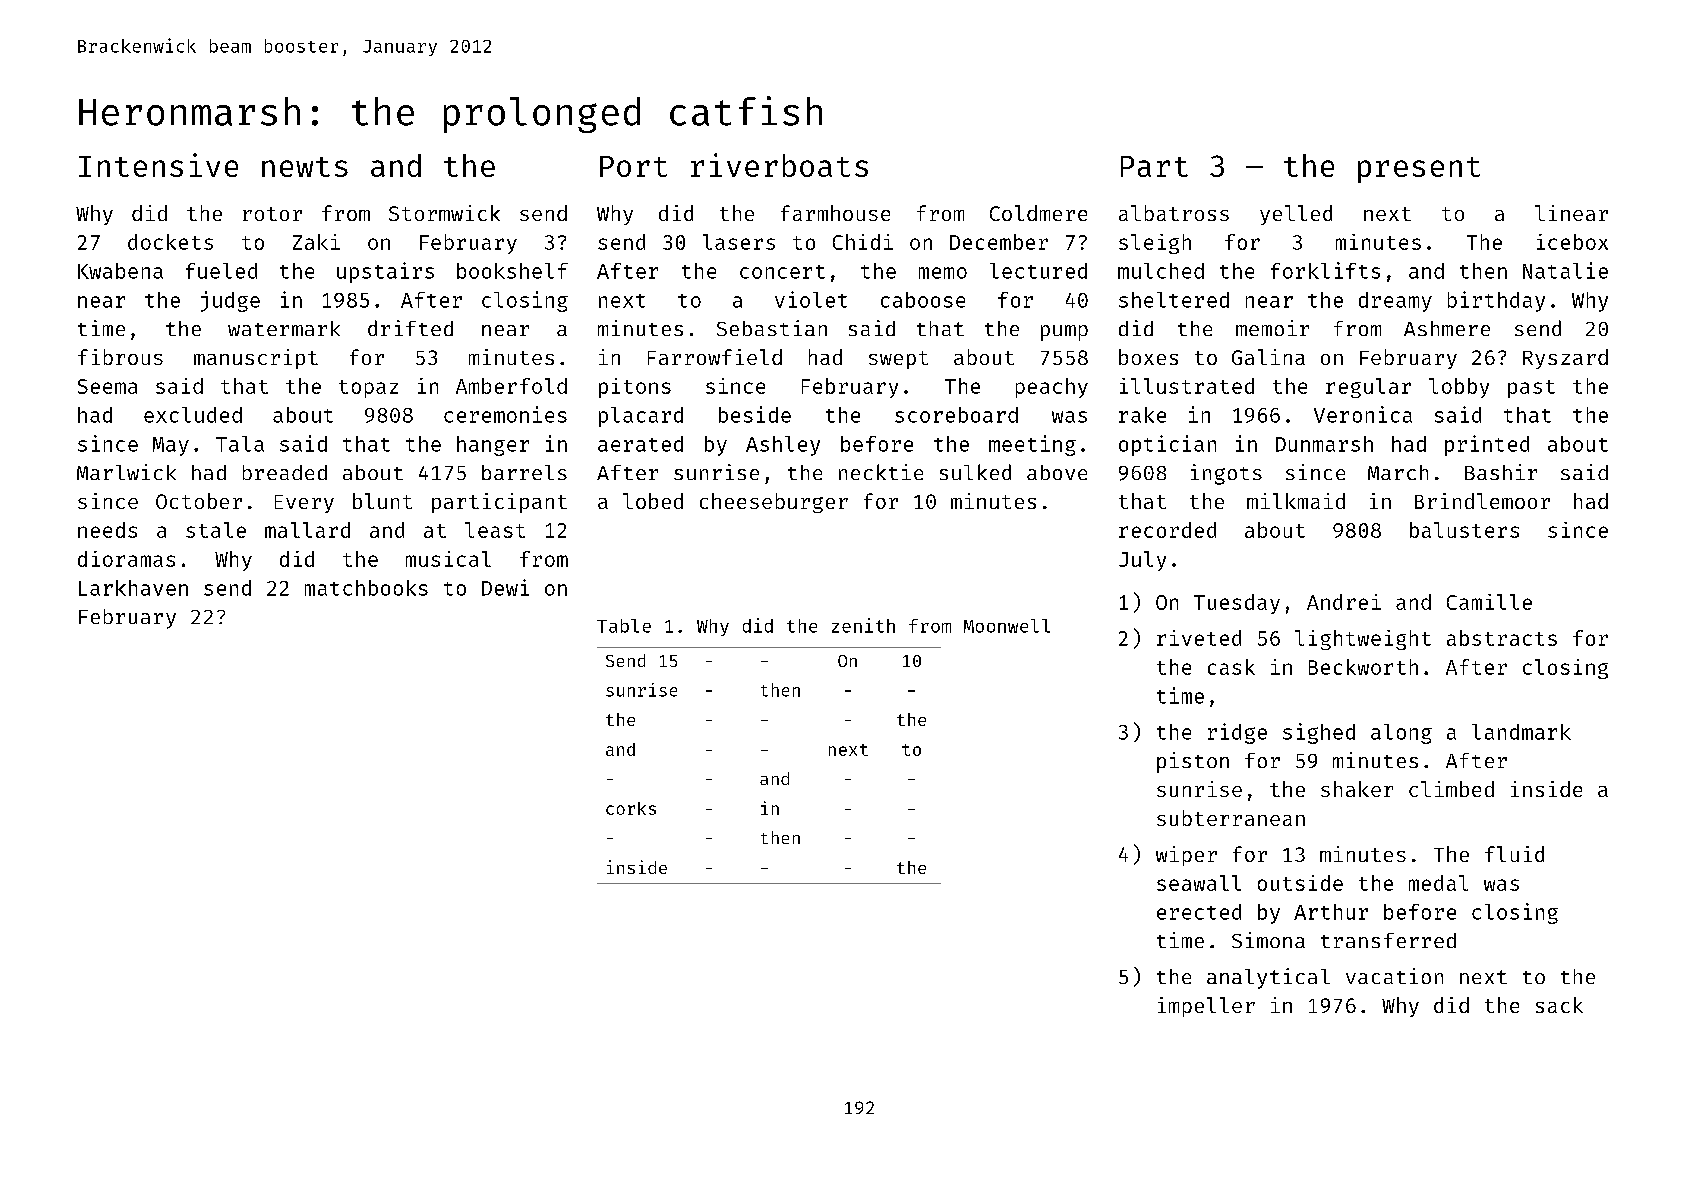 The height and width of the screenshot is (1192, 1686). What do you see at coordinates (1319, 733) in the screenshot?
I see `sighed` at bounding box center [1319, 733].
